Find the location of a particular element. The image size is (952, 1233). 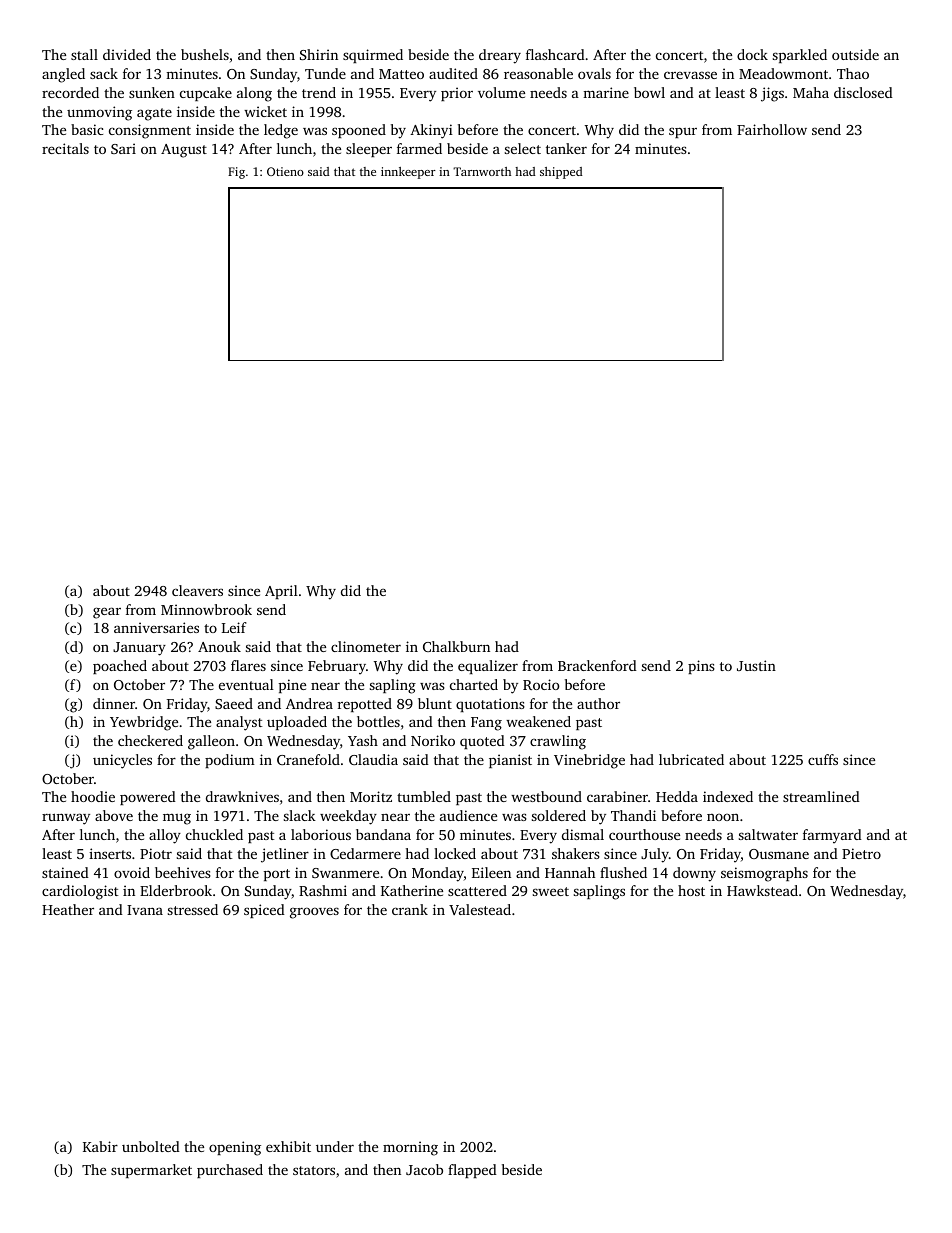

Justin is located at coordinates (756, 665).
